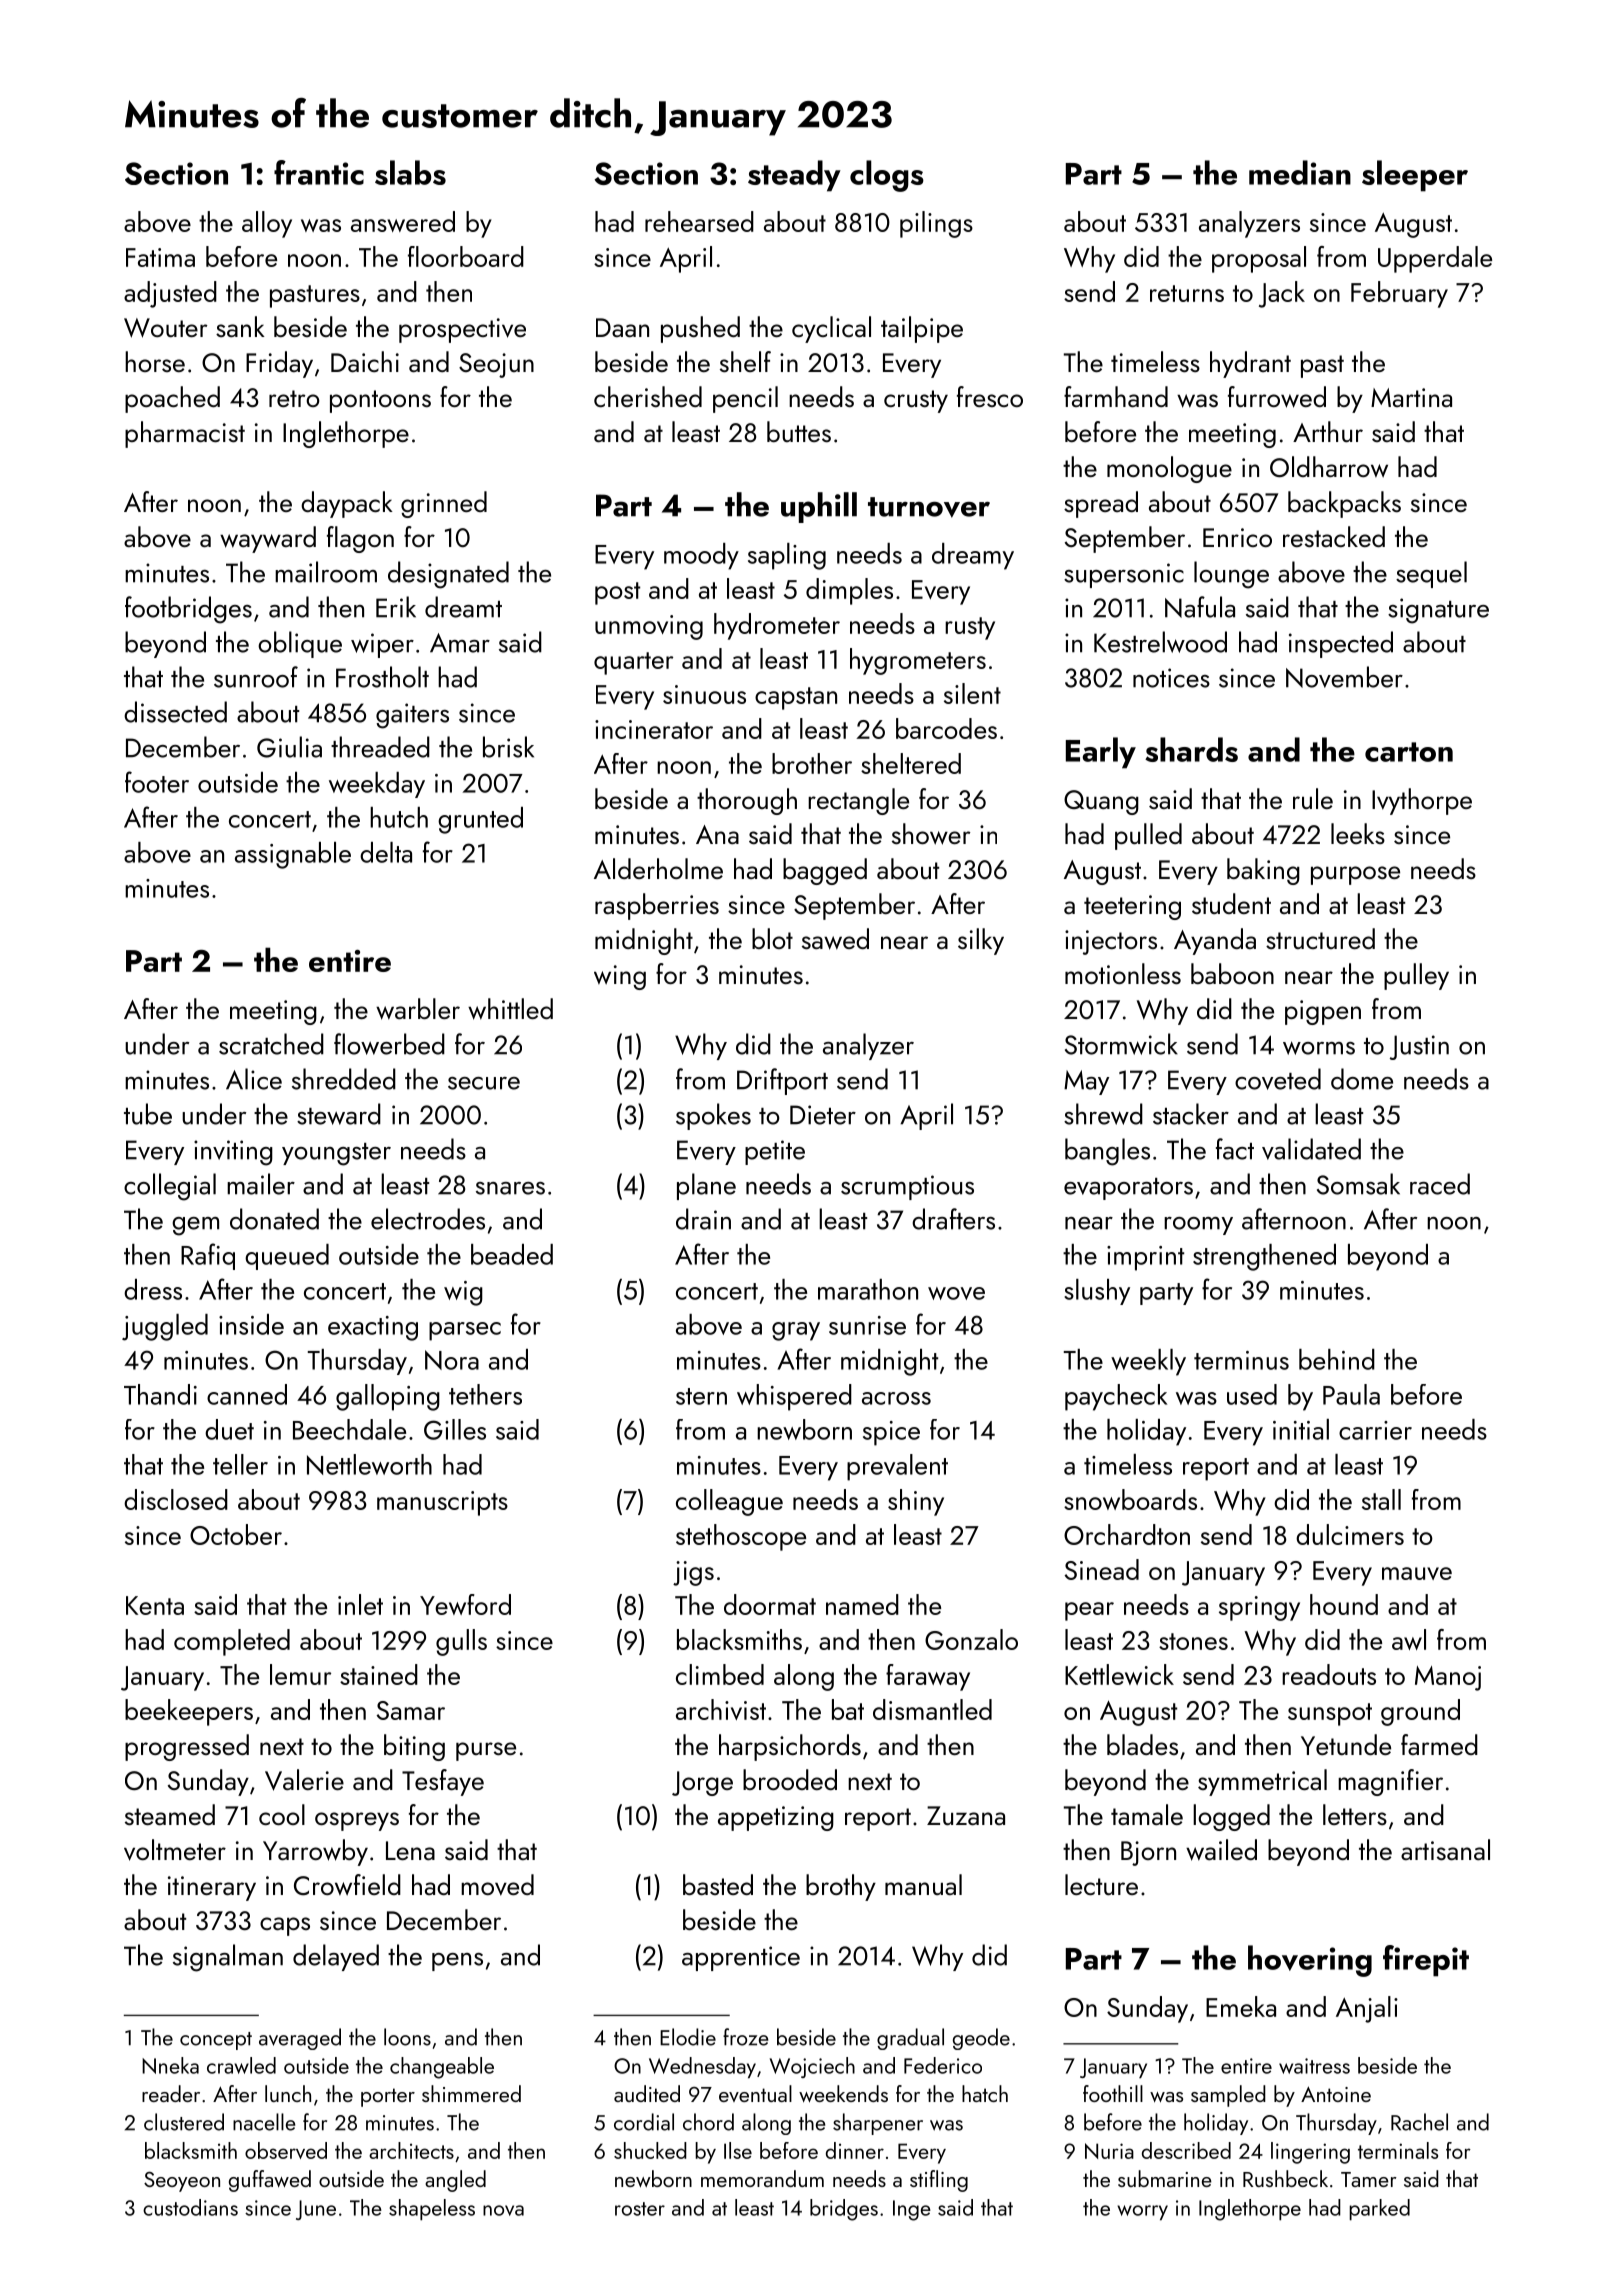 This image has width=1620, height=2292. I want to click on frantic, so click(319, 172).
